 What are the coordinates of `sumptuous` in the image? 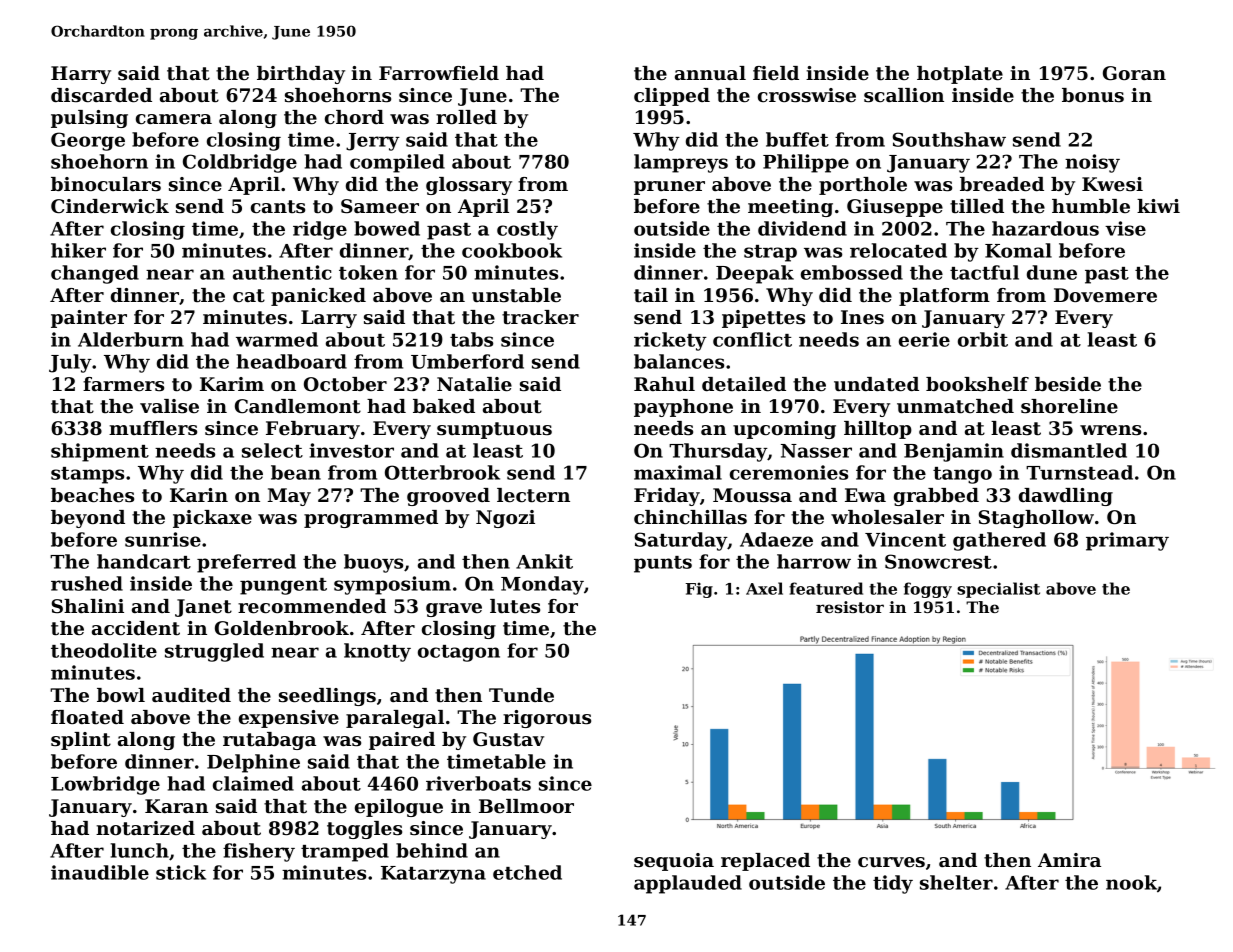 It's located at (494, 430).
